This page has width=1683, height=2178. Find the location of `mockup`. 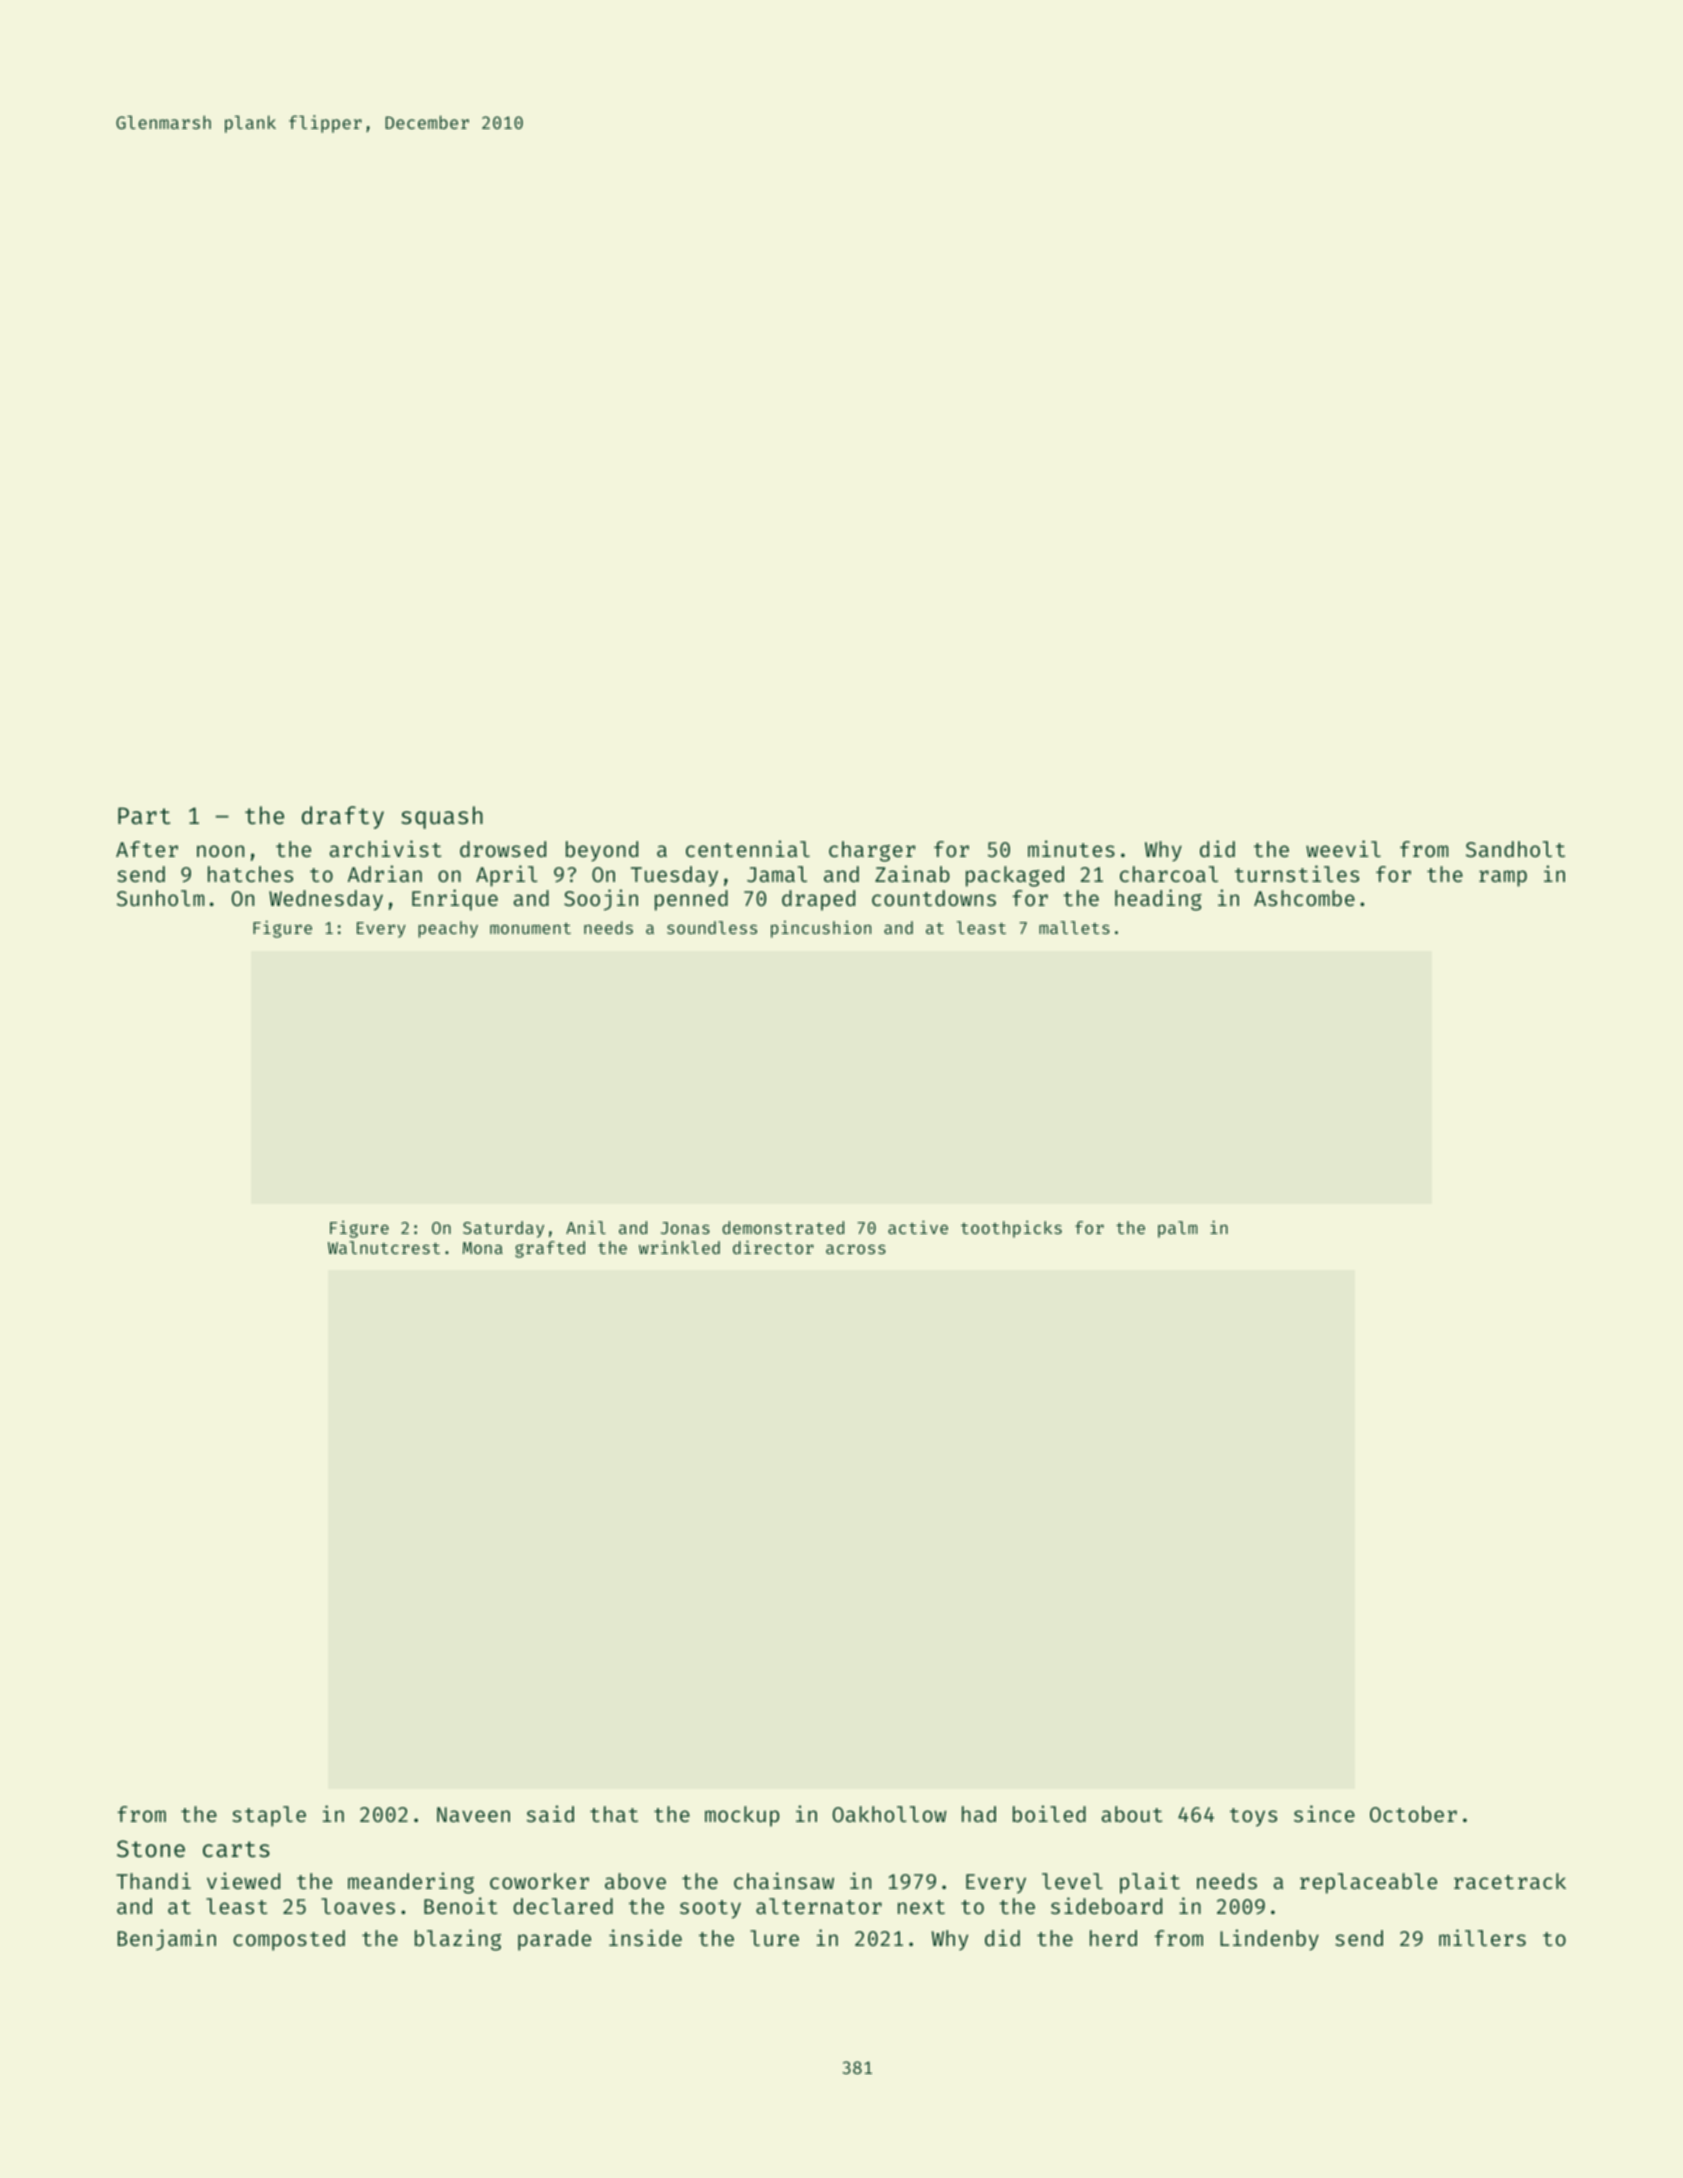

mockup is located at coordinates (742, 1816).
